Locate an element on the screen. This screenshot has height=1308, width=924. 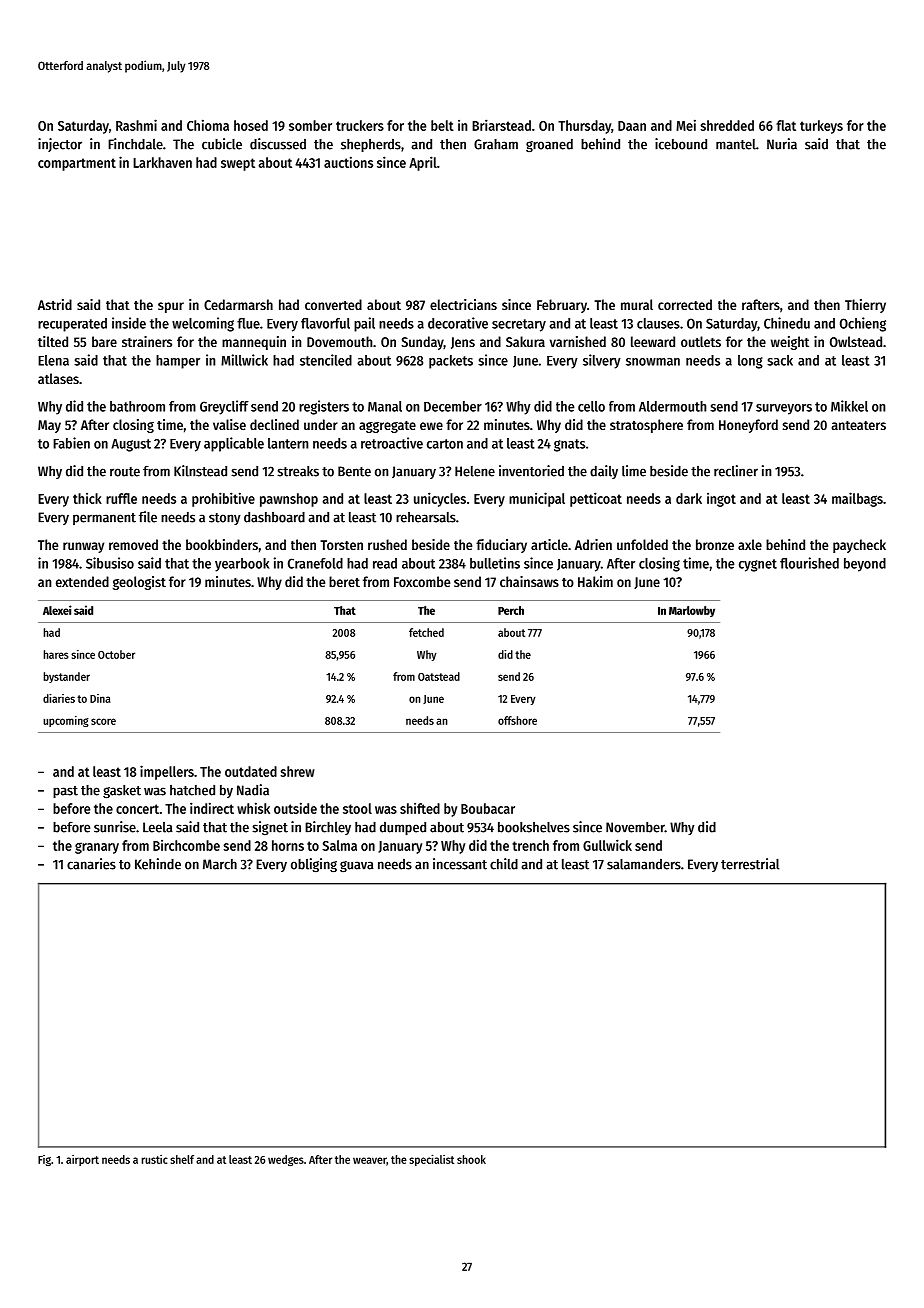
mantel is located at coordinates (736, 144).
